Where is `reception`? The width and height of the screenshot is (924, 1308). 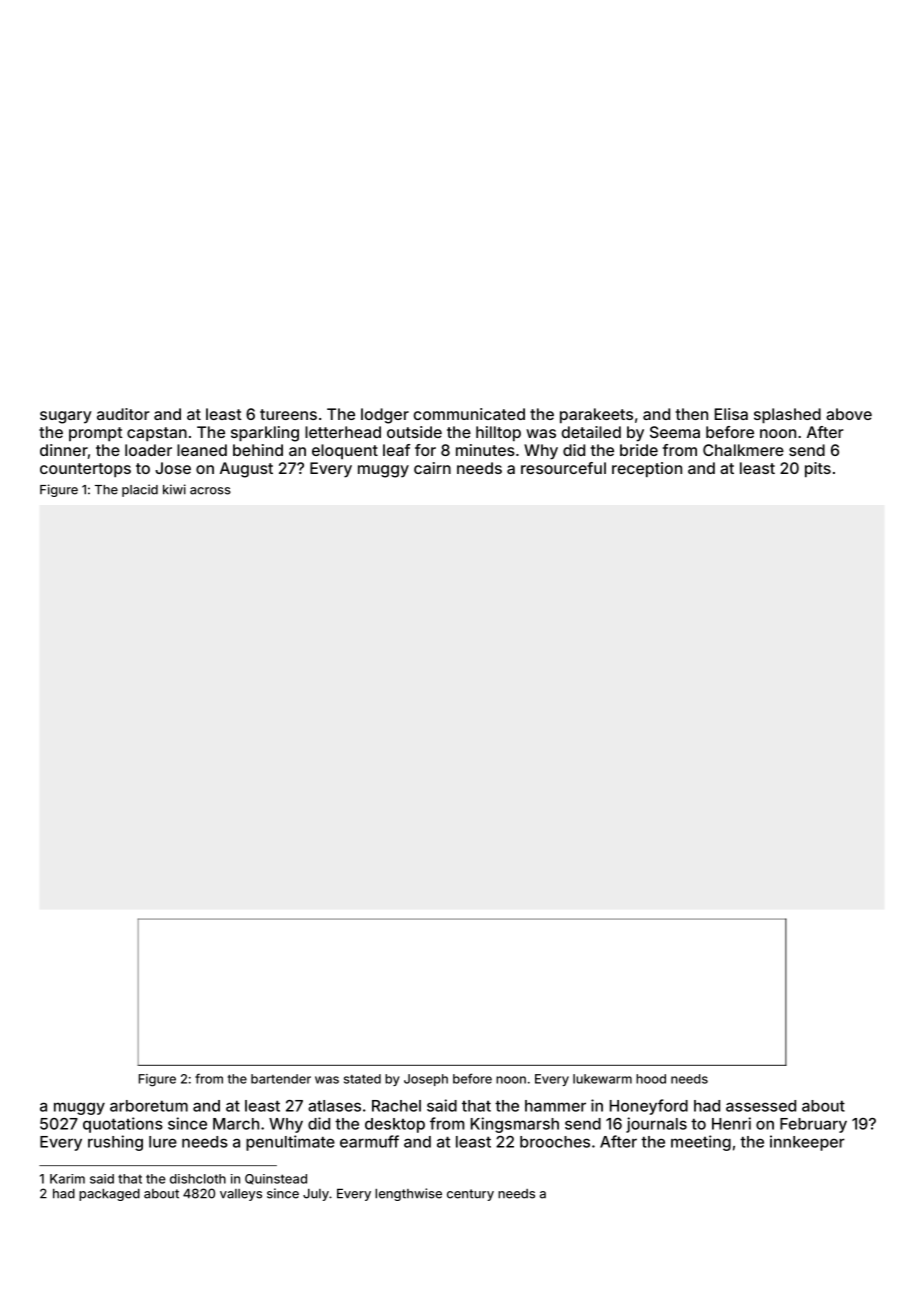
reception is located at coordinates (647, 470).
